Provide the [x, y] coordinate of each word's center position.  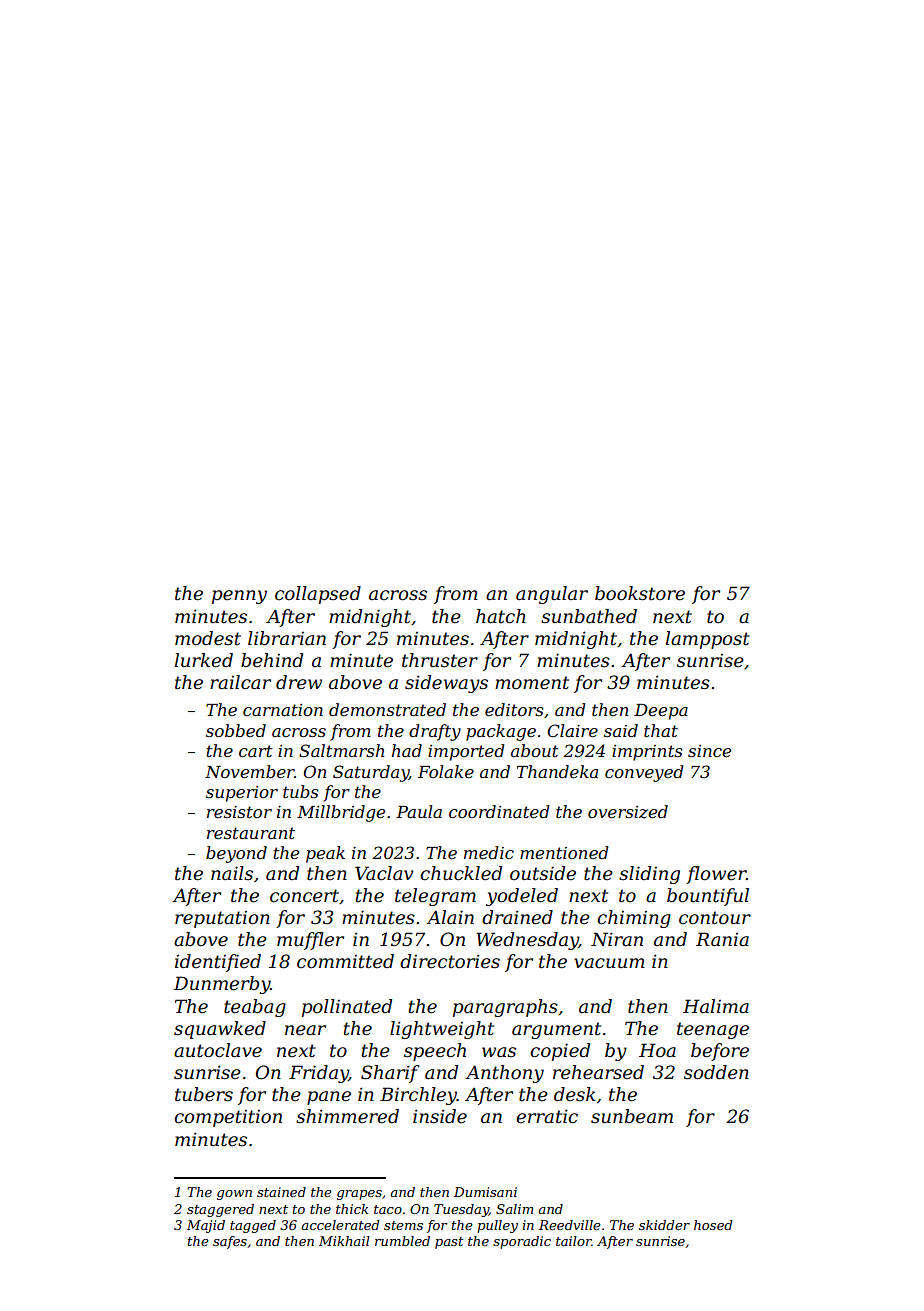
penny [239, 597]
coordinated [499, 811]
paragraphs [505, 1008]
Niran [617, 939]
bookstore [640, 593]
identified [218, 963]
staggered [220, 1210]
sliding [649, 875]
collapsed [318, 595]
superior [242, 794]
